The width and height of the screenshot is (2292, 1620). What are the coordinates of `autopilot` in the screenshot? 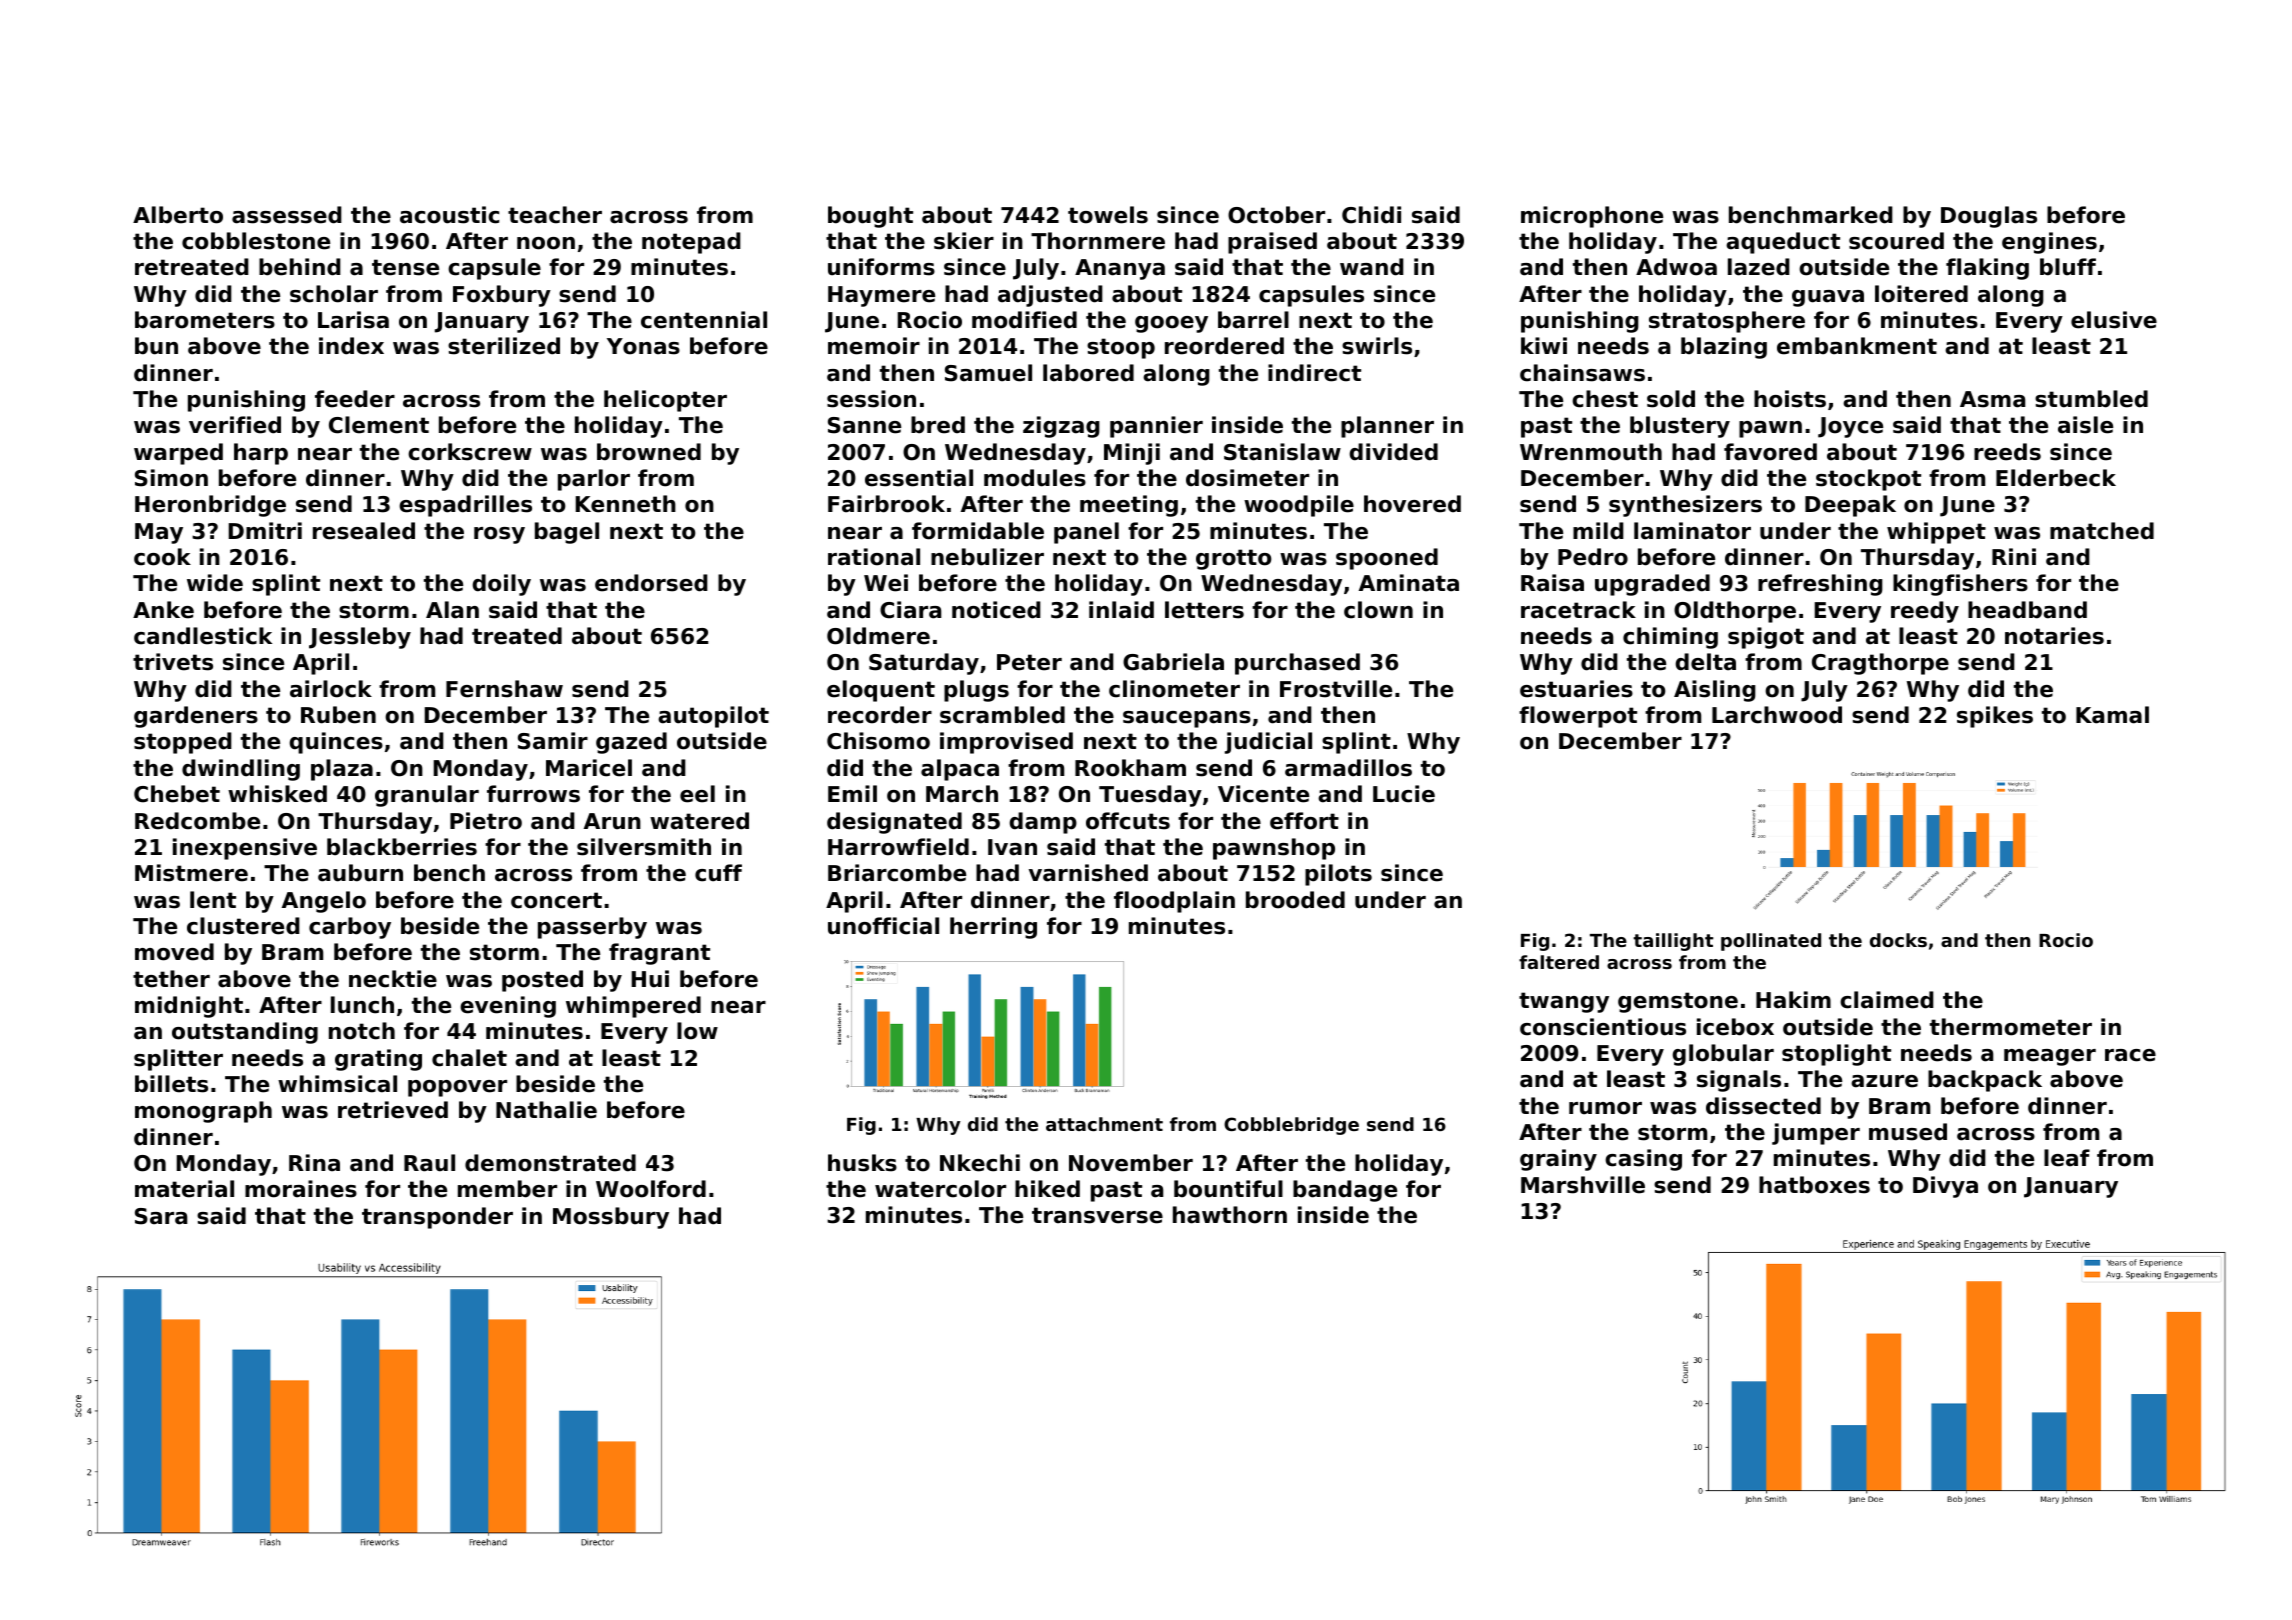 It's located at (713, 717).
